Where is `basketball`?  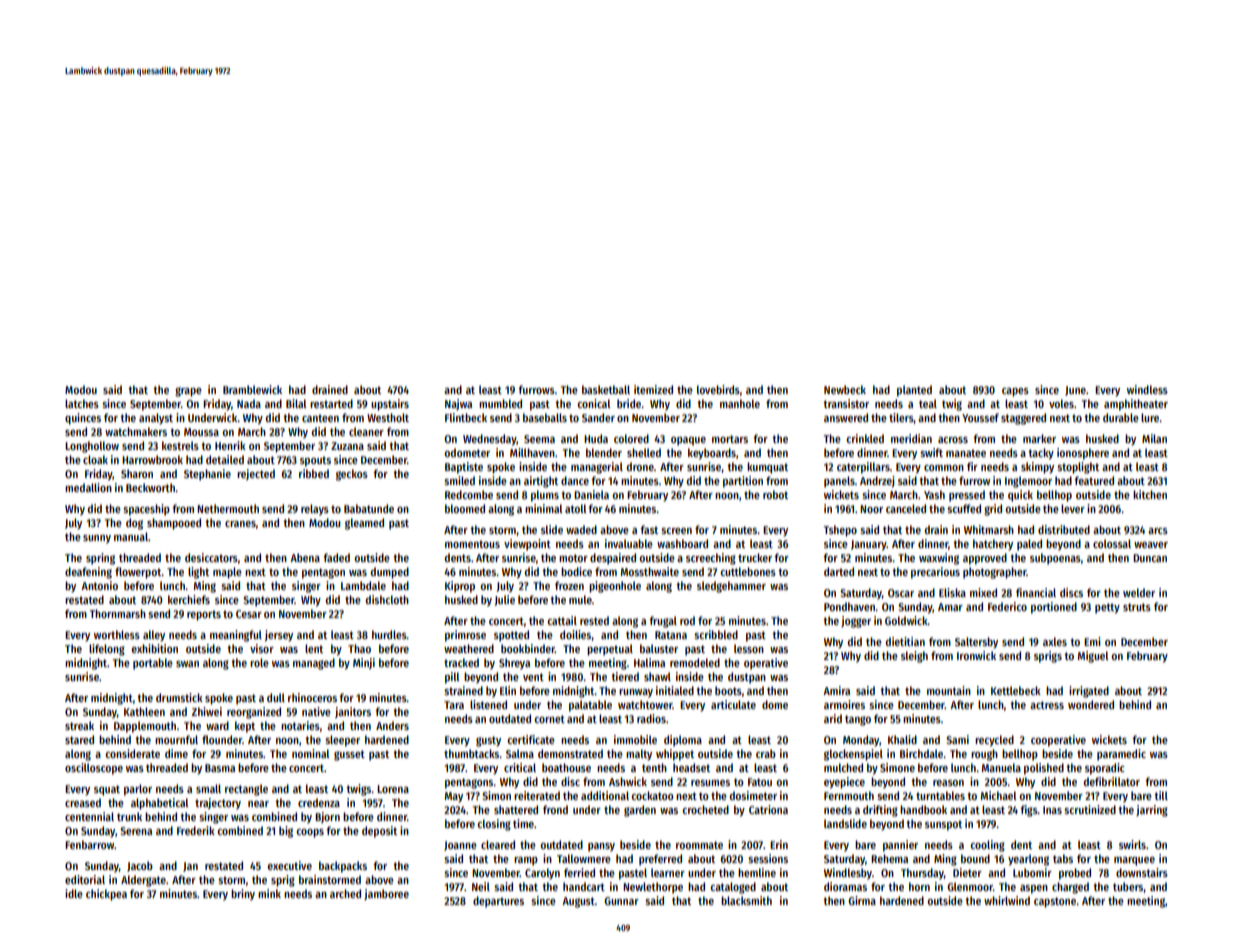
basketball is located at coordinates (606, 389).
